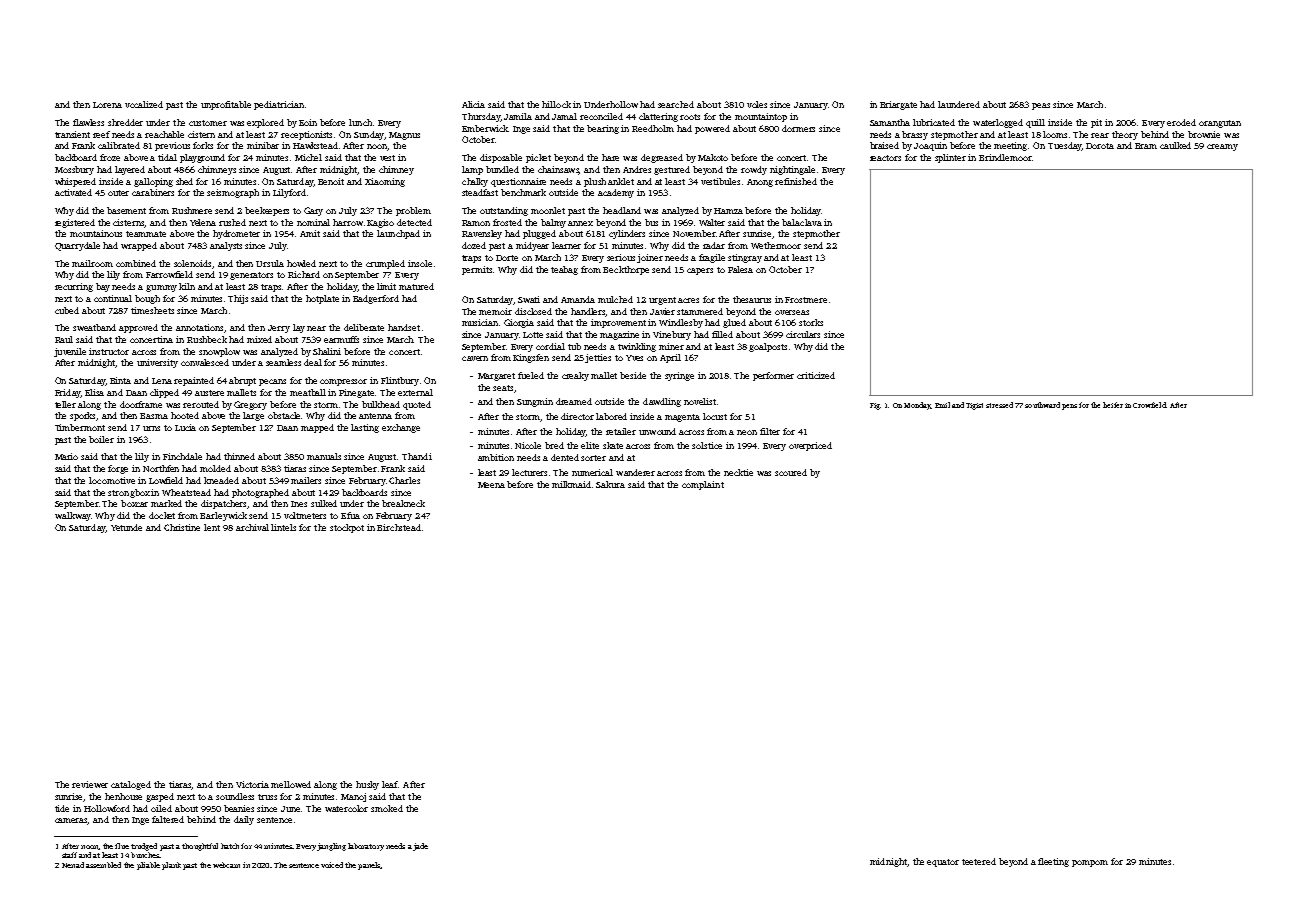  I want to click on April, so click(670, 358).
